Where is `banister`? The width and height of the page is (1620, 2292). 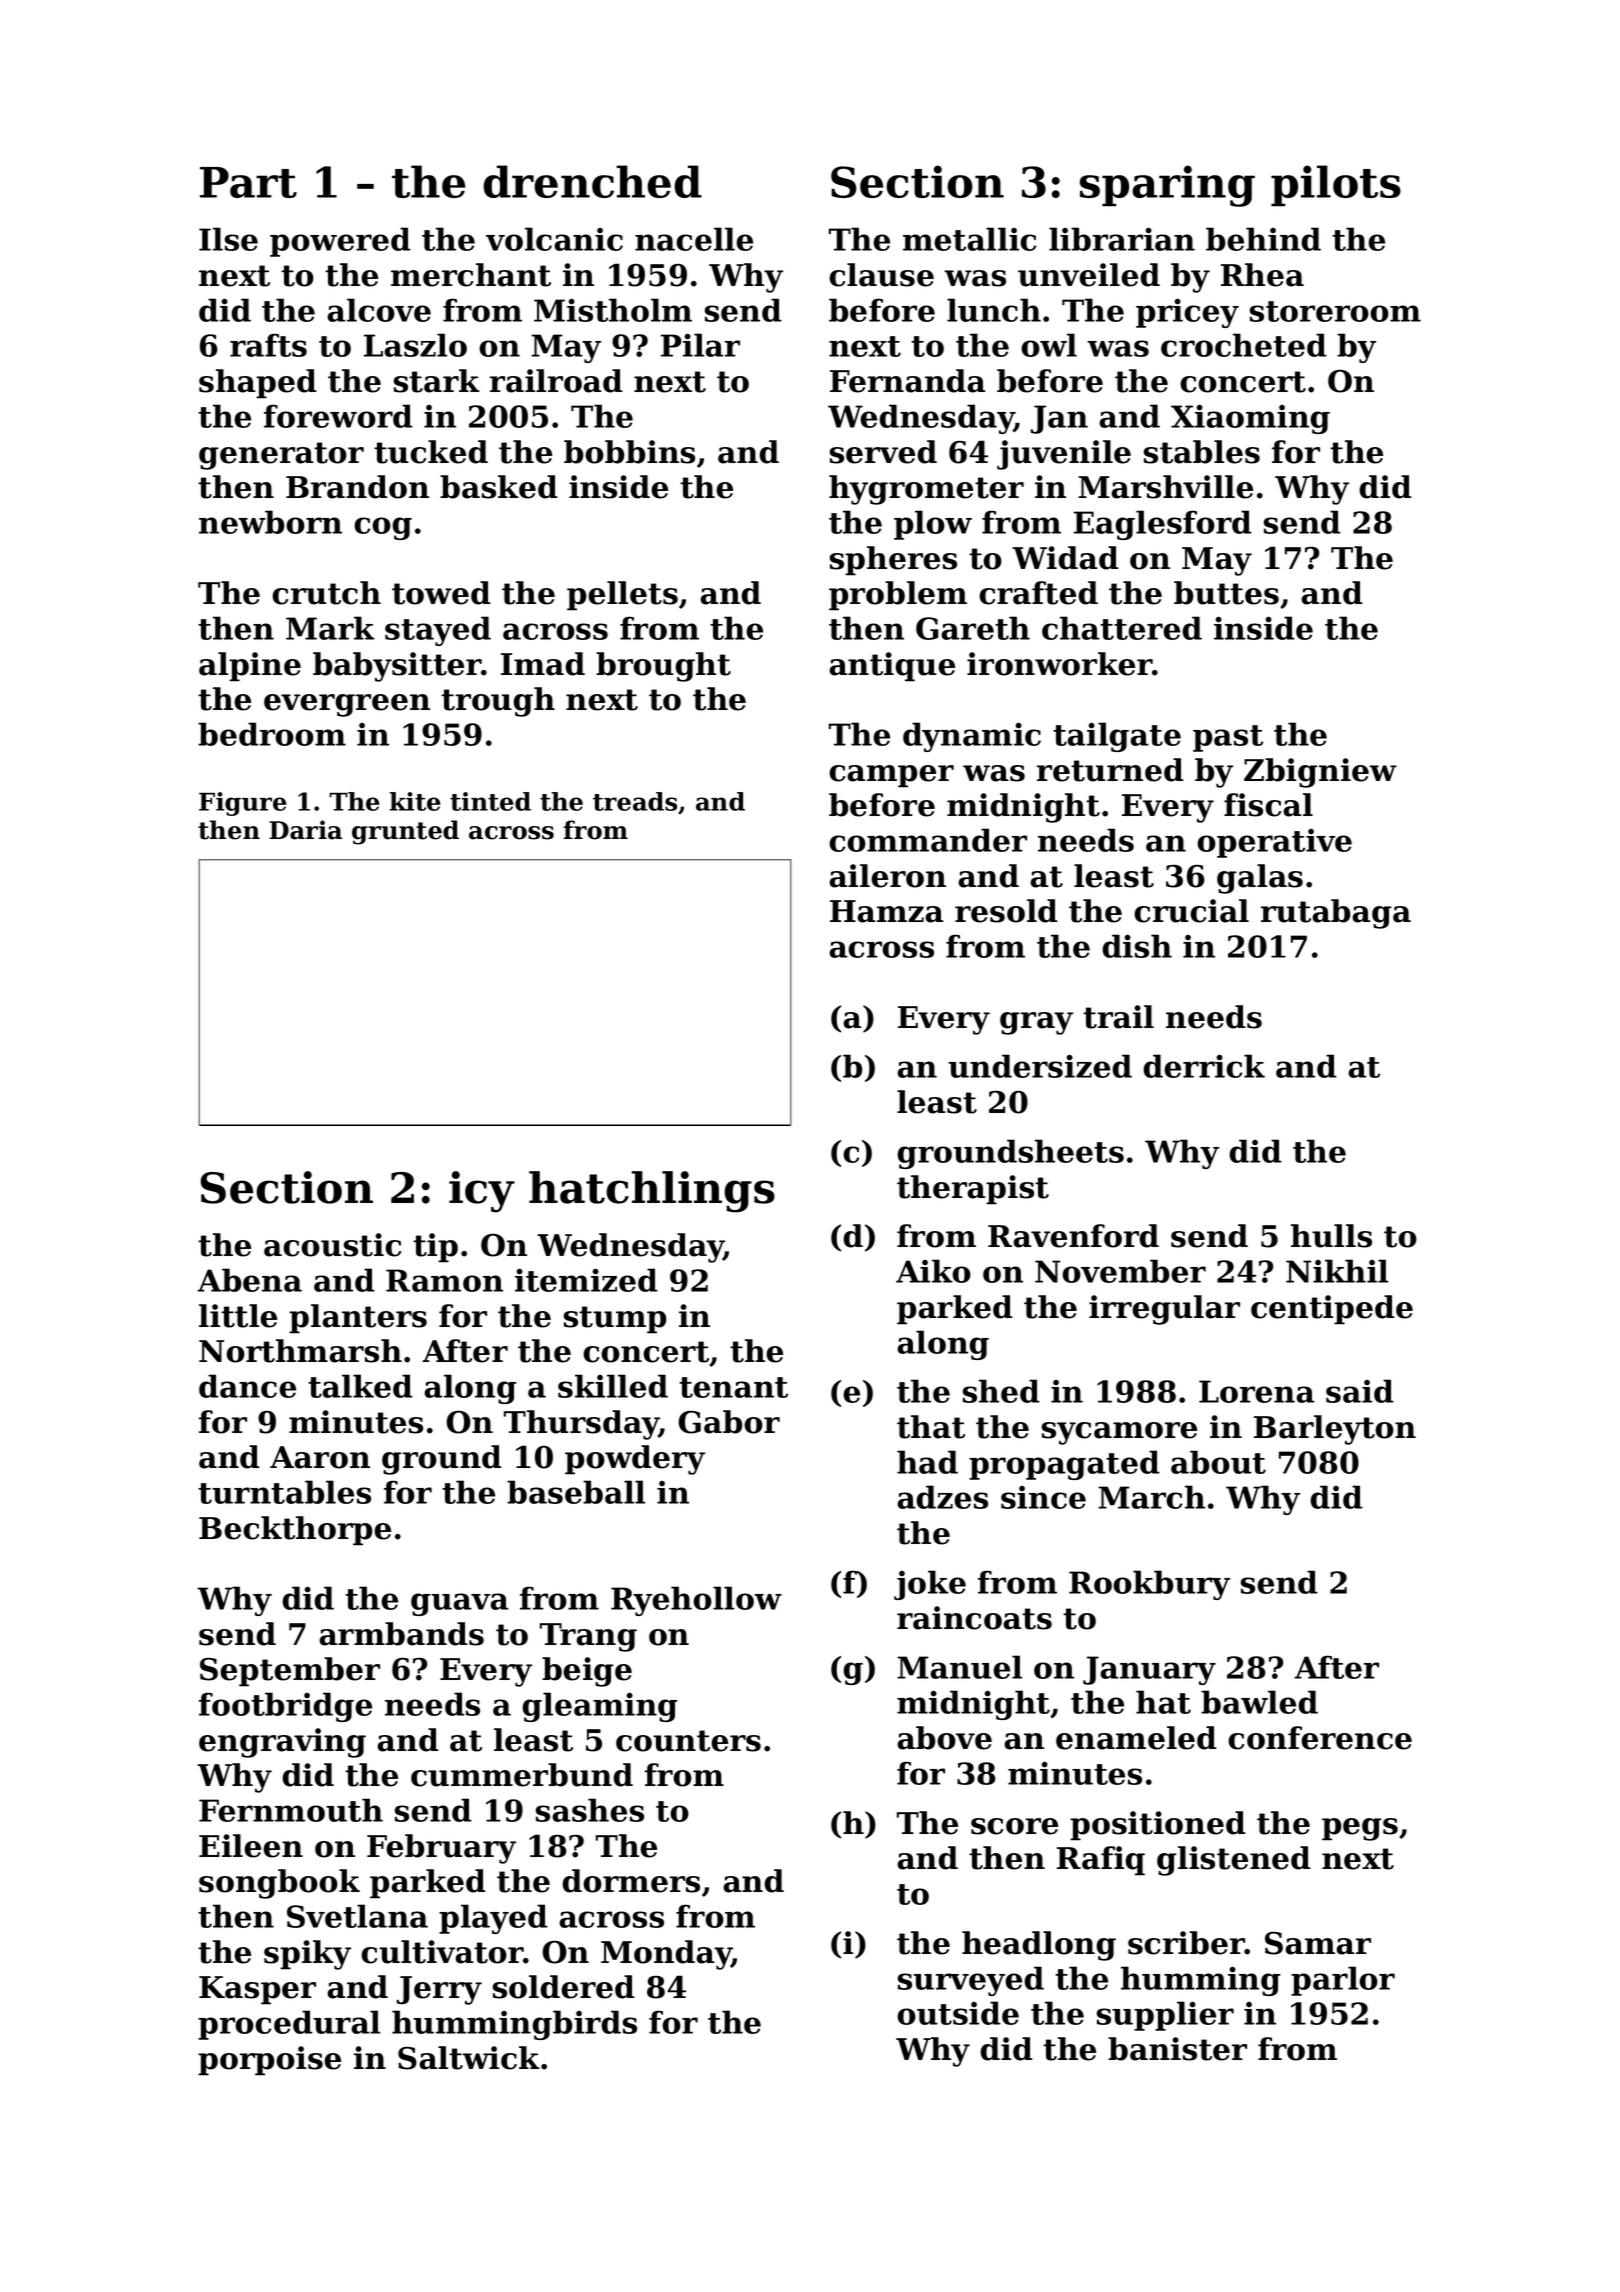 banister is located at coordinates (1177, 2049).
